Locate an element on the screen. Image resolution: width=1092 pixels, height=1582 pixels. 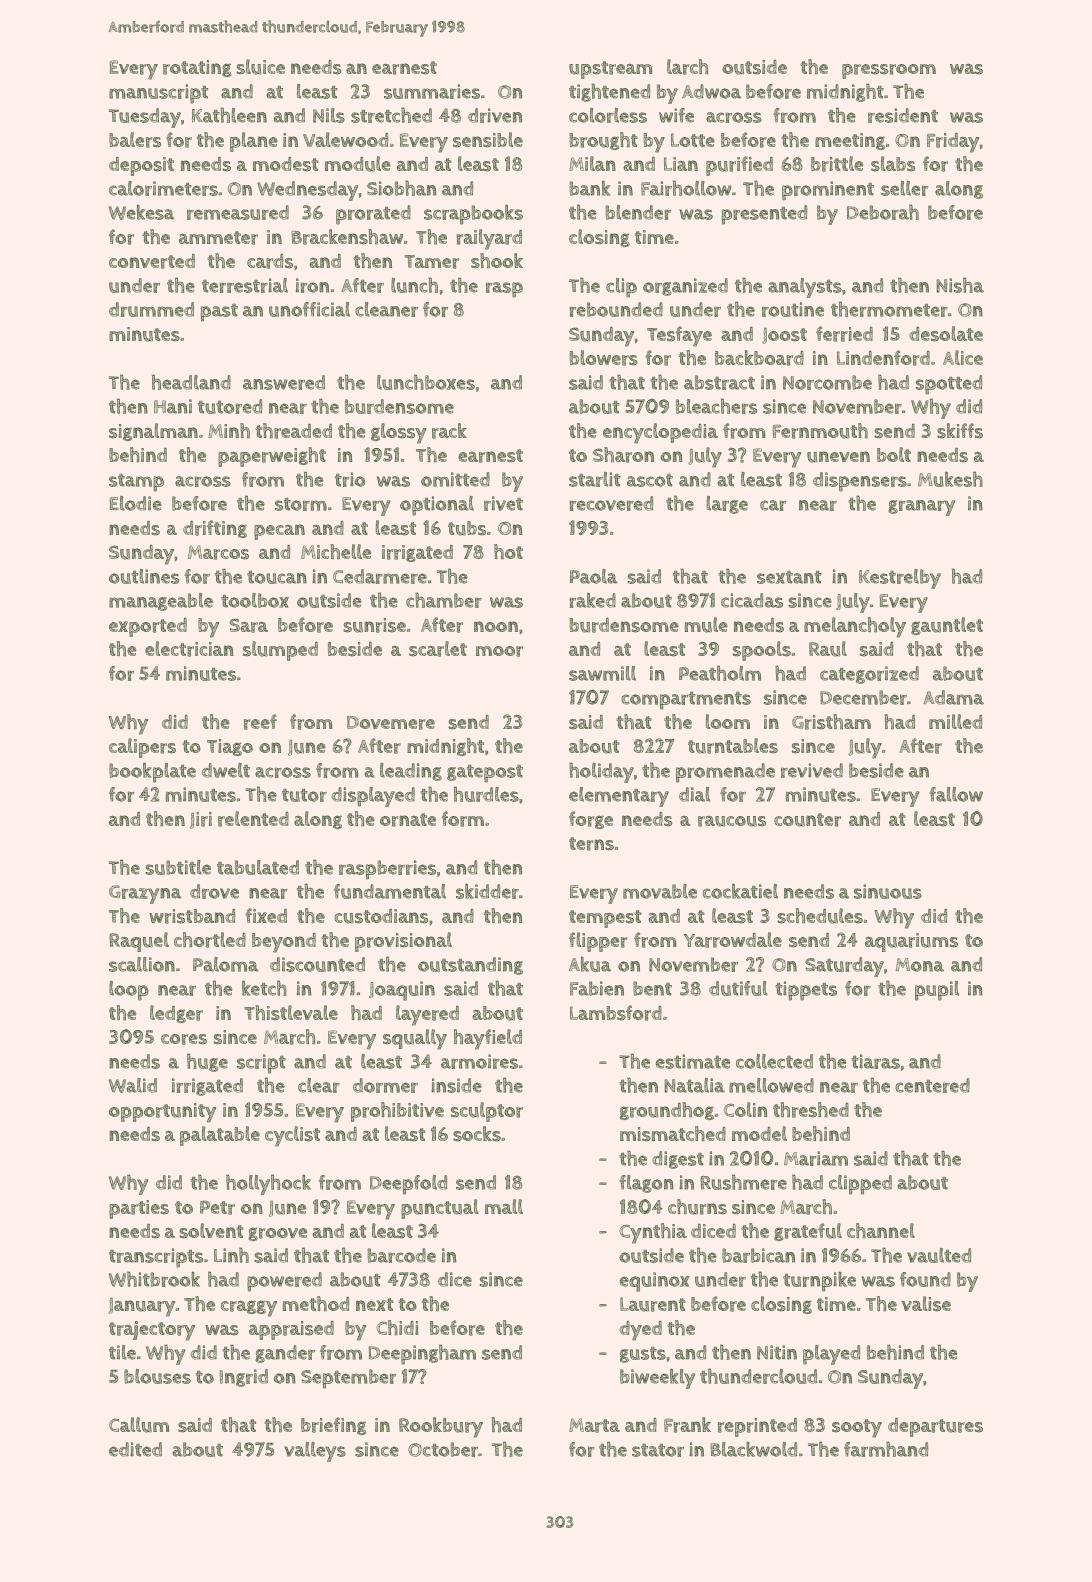
pressroom is located at coordinates (889, 71).
